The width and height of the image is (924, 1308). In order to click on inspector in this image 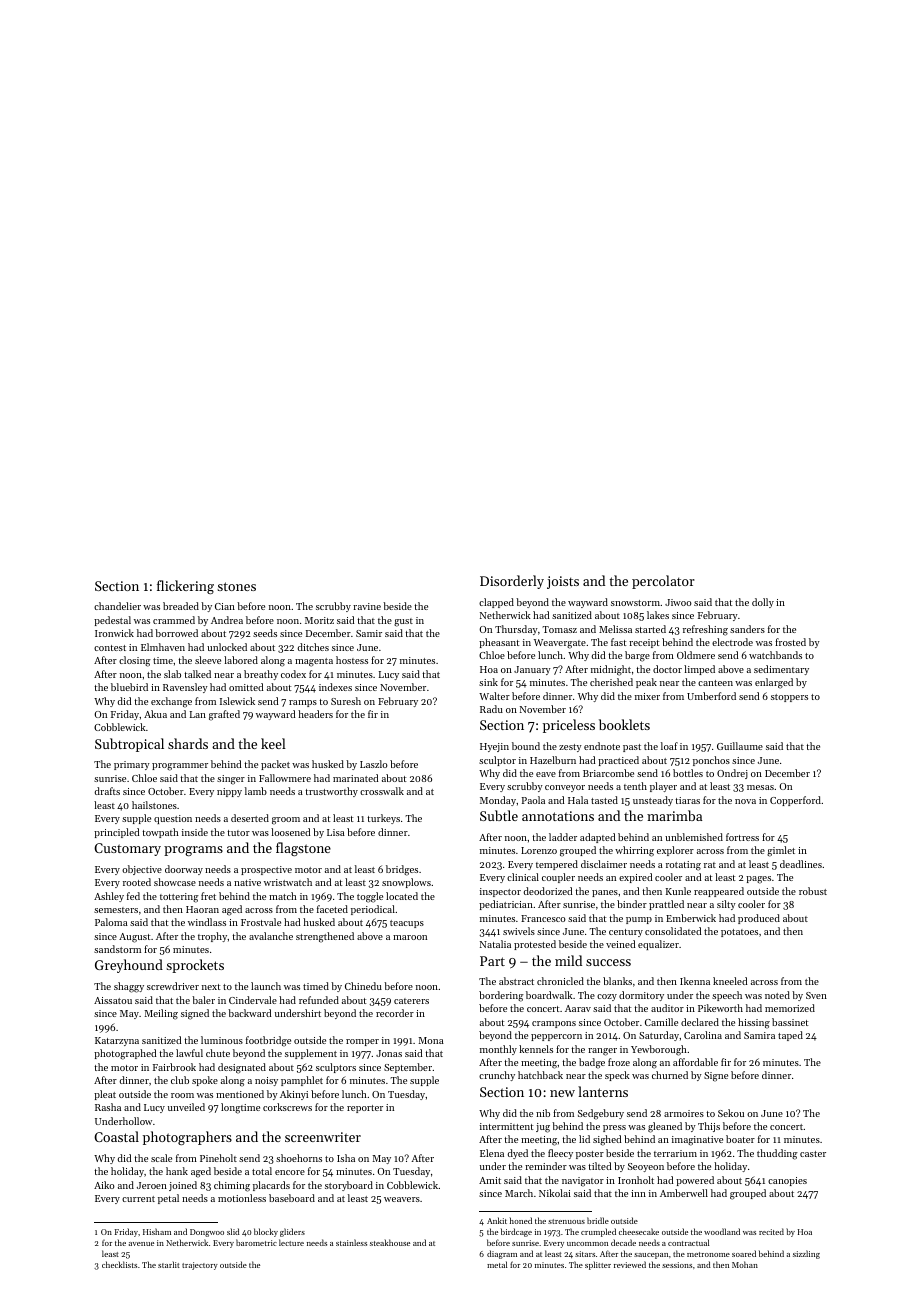, I will do `click(500, 892)`.
